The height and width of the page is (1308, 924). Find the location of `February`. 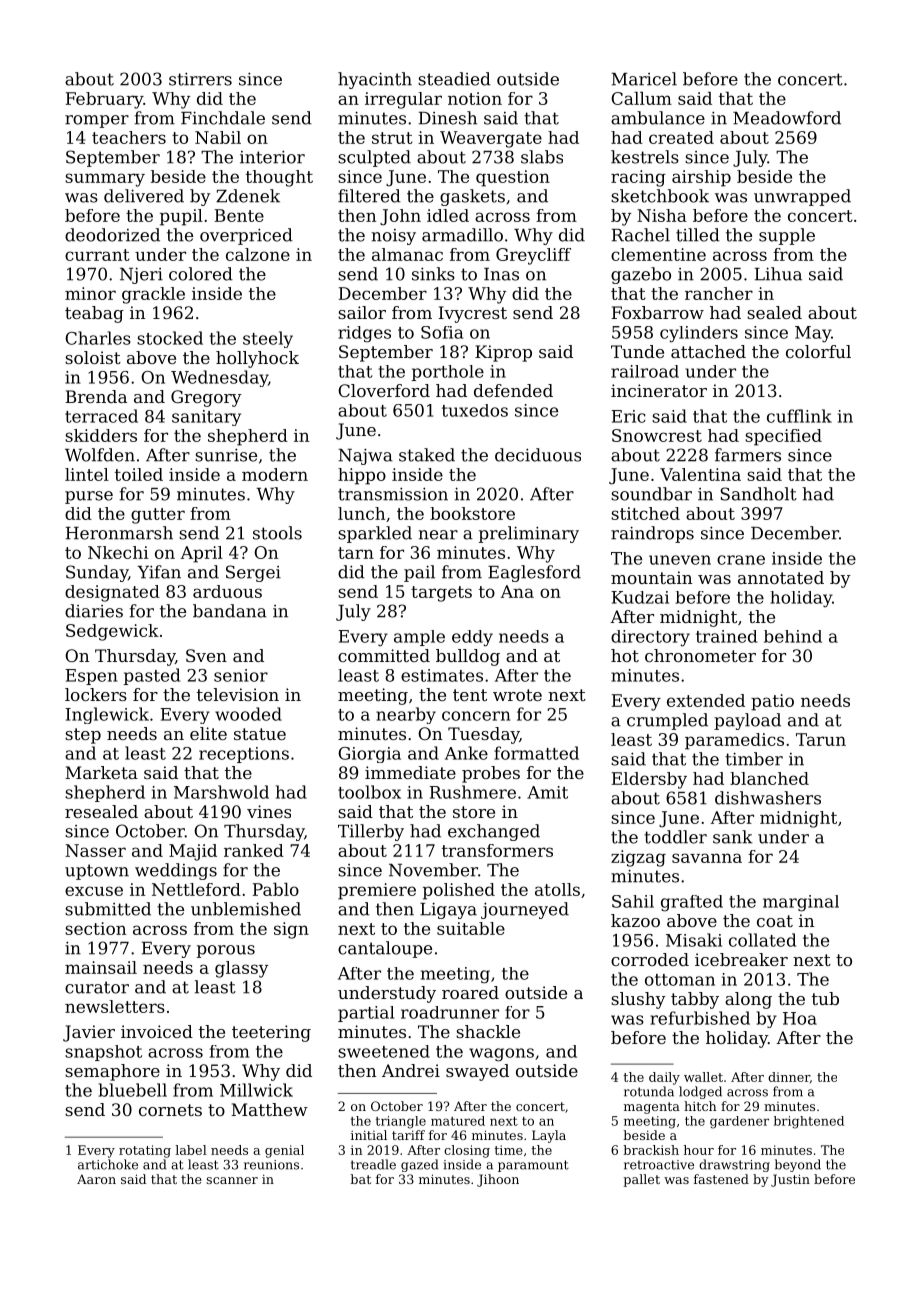

February is located at coordinates (104, 100).
